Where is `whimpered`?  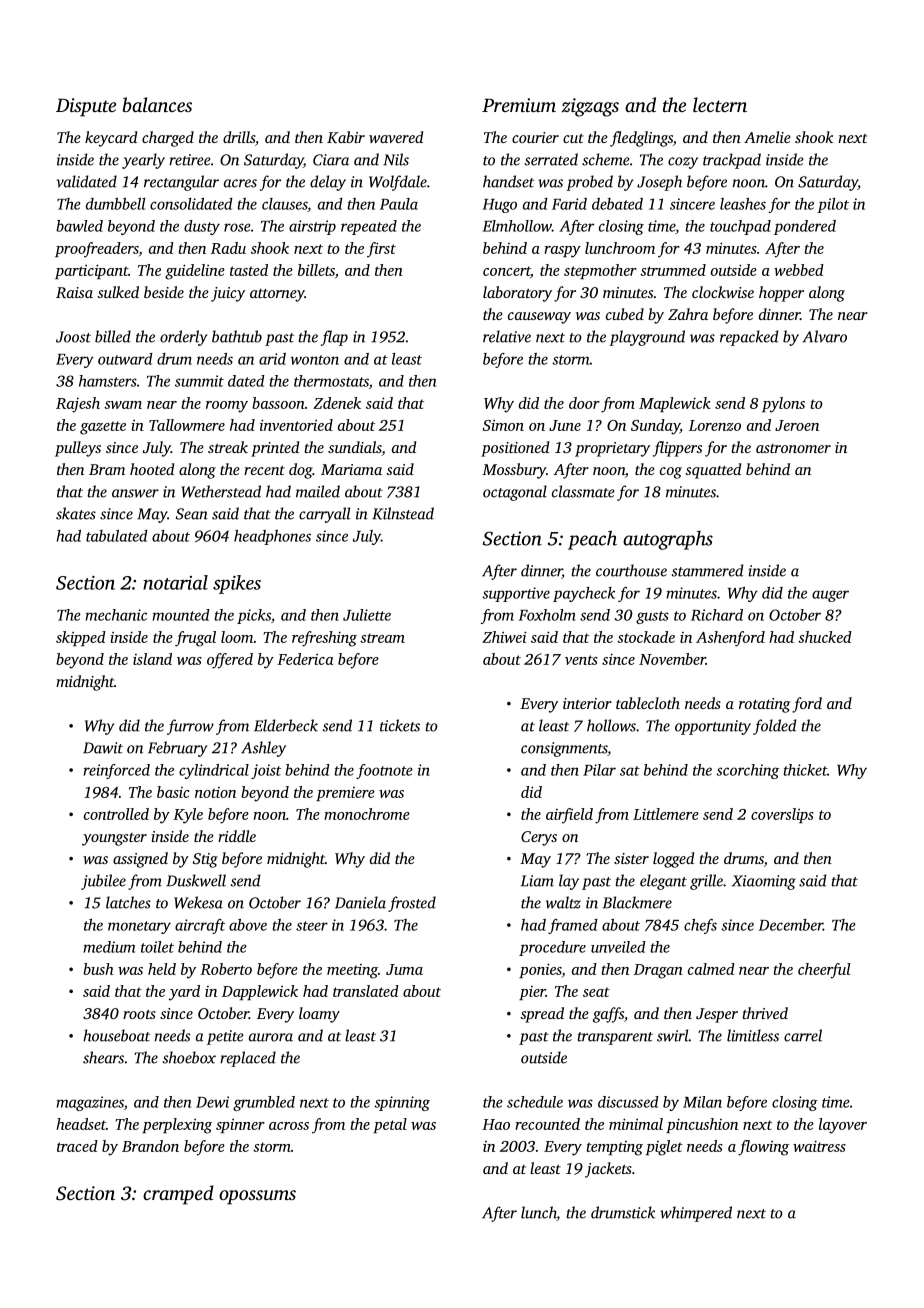 whimpered is located at coordinates (696, 1214).
